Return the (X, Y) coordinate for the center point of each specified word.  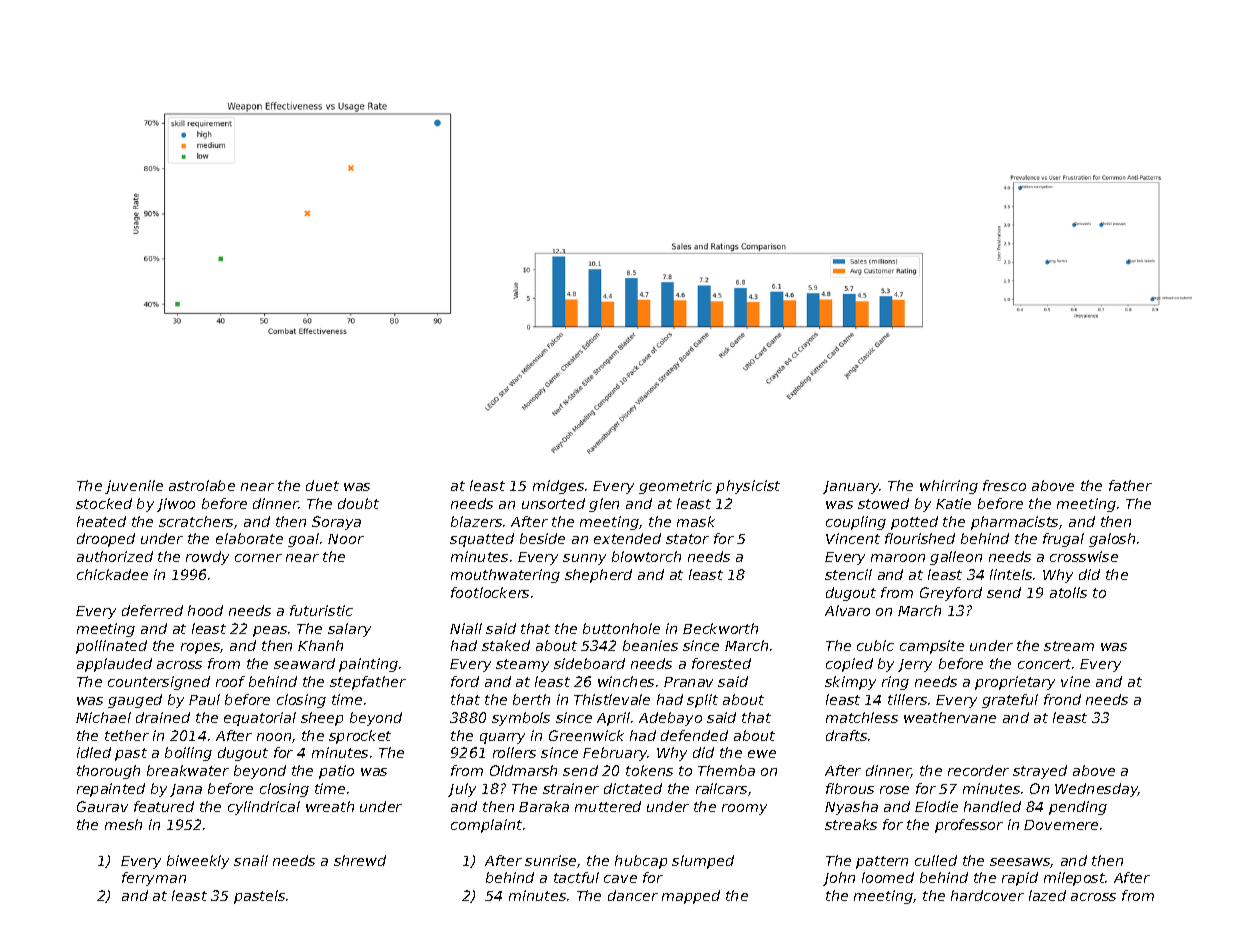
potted (914, 523)
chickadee (112, 574)
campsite (932, 647)
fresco (1004, 485)
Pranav (688, 682)
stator (687, 539)
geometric (675, 487)
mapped (691, 897)
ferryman (154, 879)
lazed (1047, 895)
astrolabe (202, 485)
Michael (103, 717)
